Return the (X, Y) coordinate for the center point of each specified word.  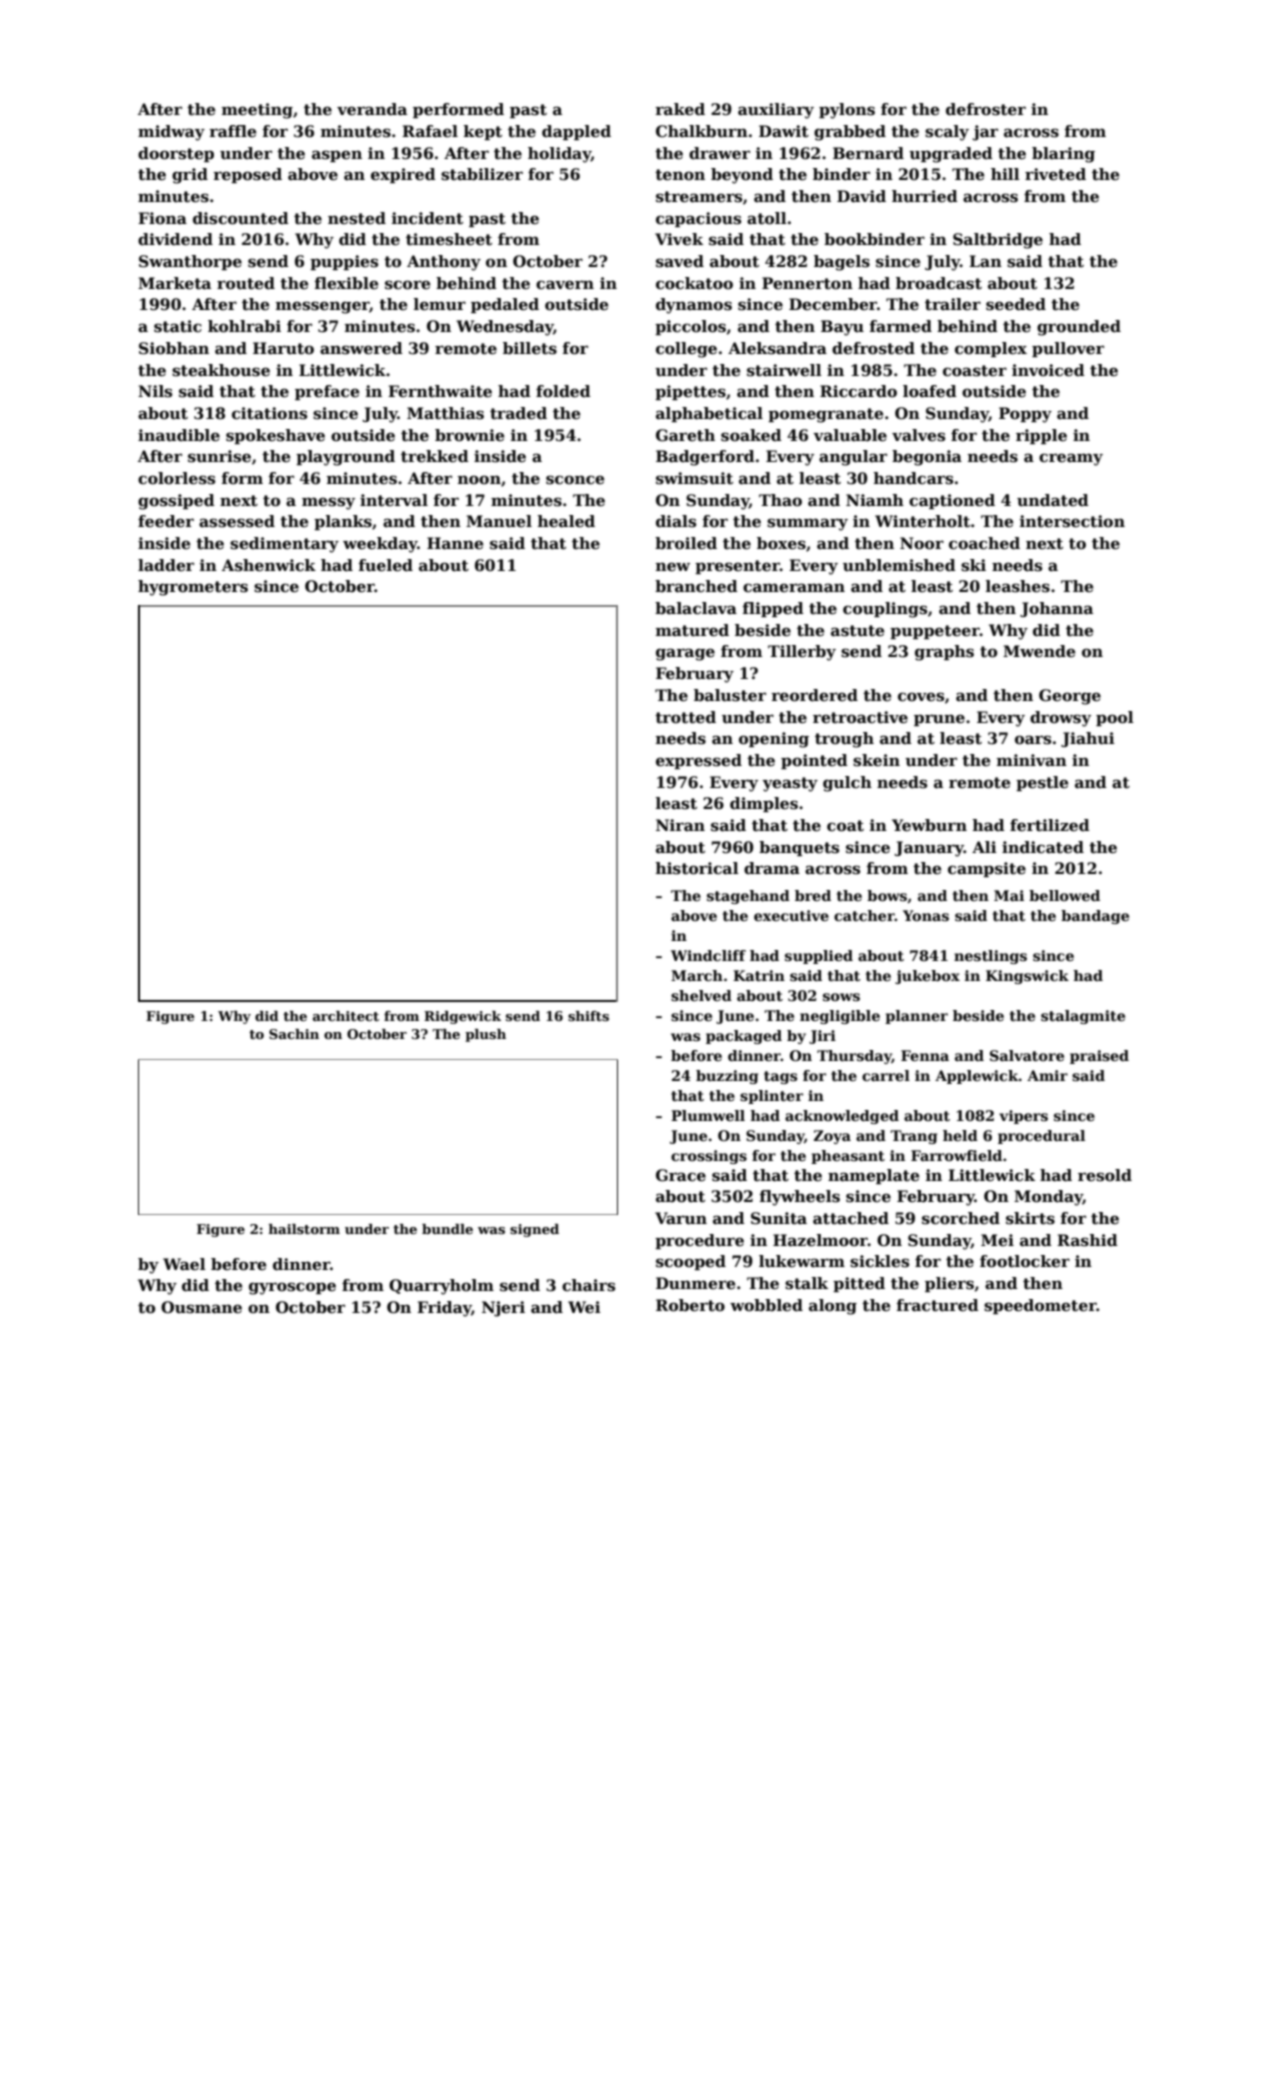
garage (685, 654)
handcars (913, 478)
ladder (166, 565)
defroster (986, 109)
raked (680, 109)
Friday (444, 1309)
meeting (257, 111)
